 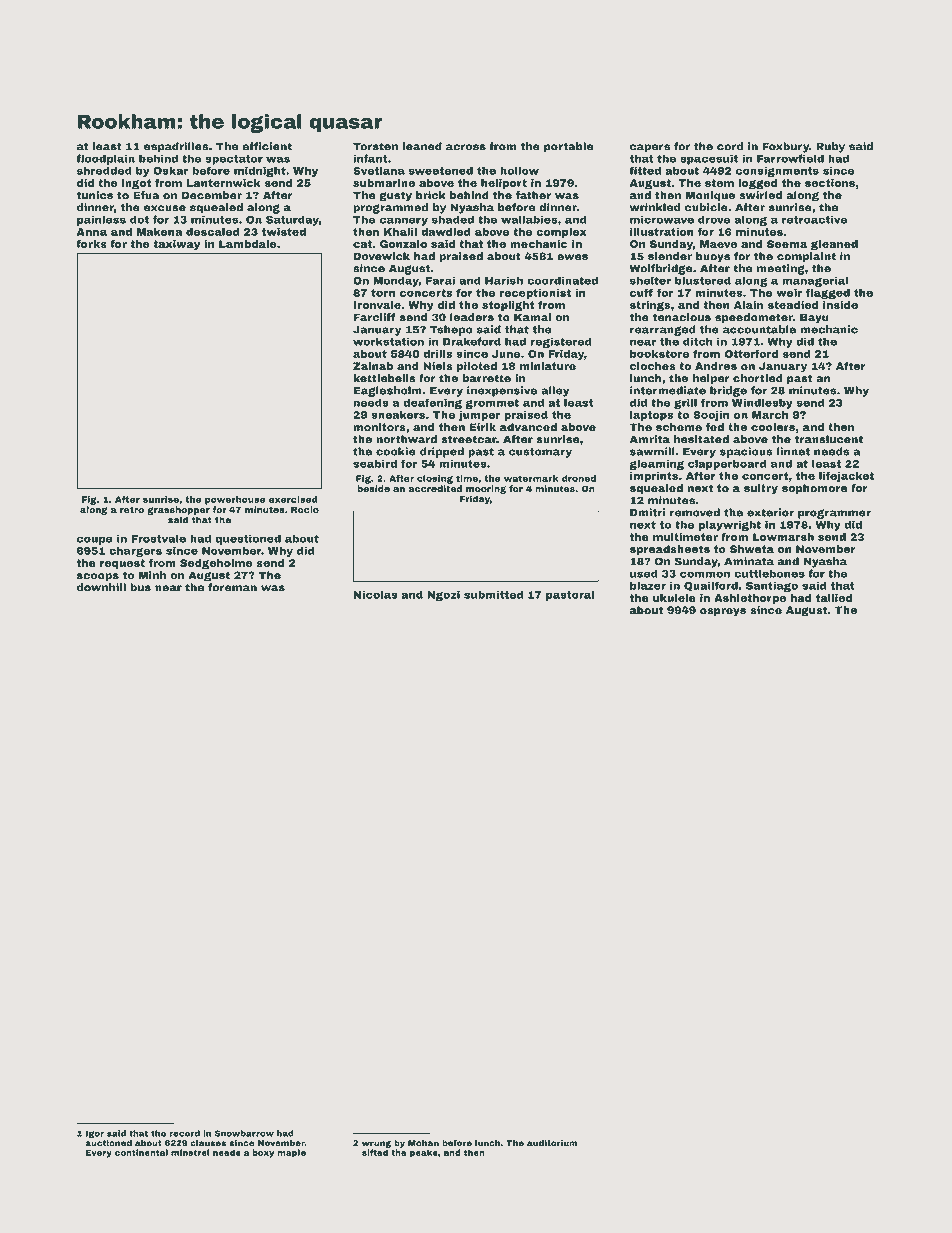 What do you see at coordinates (770, 512) in the screenshot?
I see `exterior` at bounding box center [770, 512].
